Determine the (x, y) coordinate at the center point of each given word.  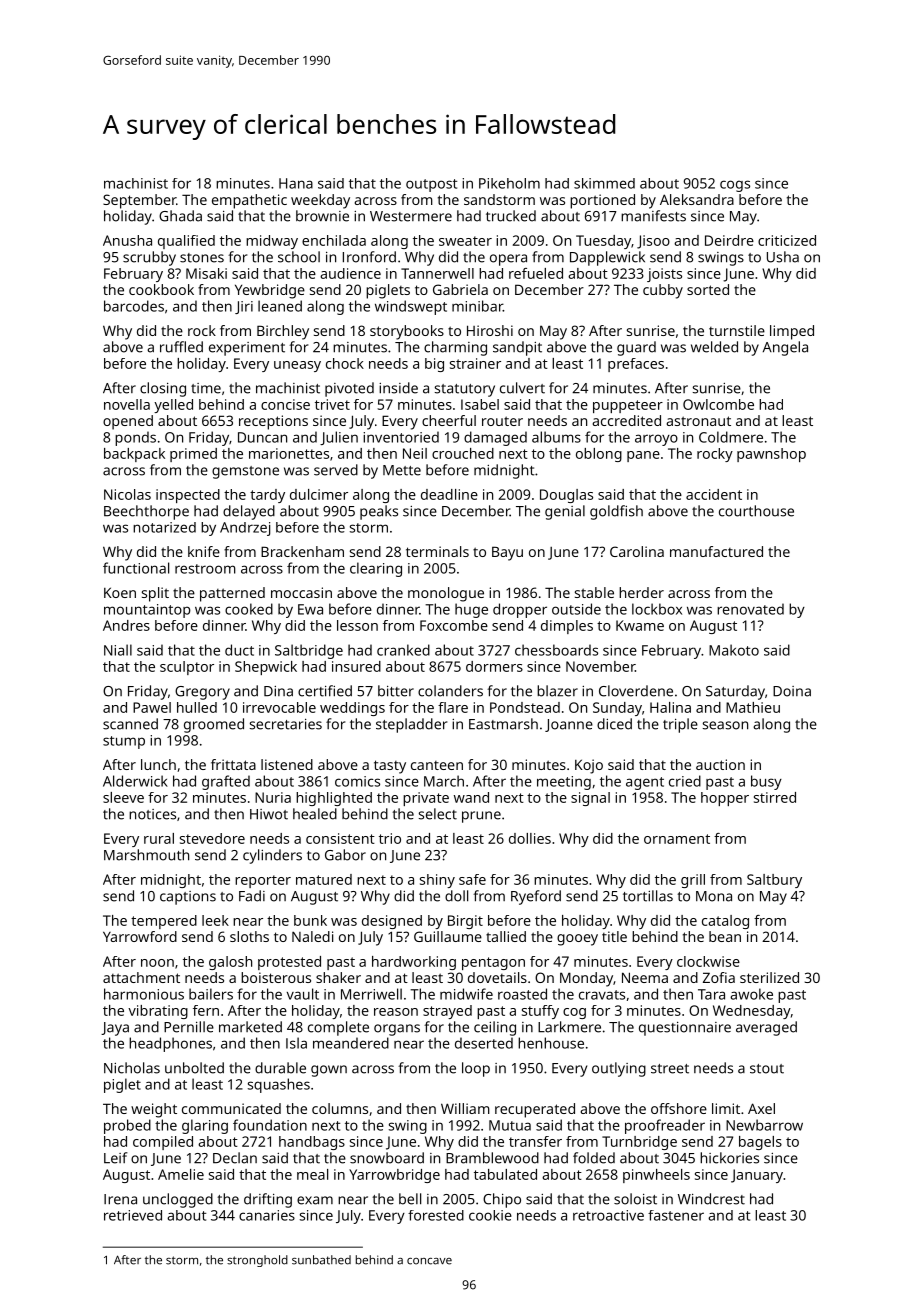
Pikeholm (509, 183)
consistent (340, 838)
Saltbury (774, 881)
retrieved (133, 1215)
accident (714, 494)
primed (193, 455)
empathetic (249, 201)
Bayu (507, 553)
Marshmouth (146, 855)
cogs (735, 186)
